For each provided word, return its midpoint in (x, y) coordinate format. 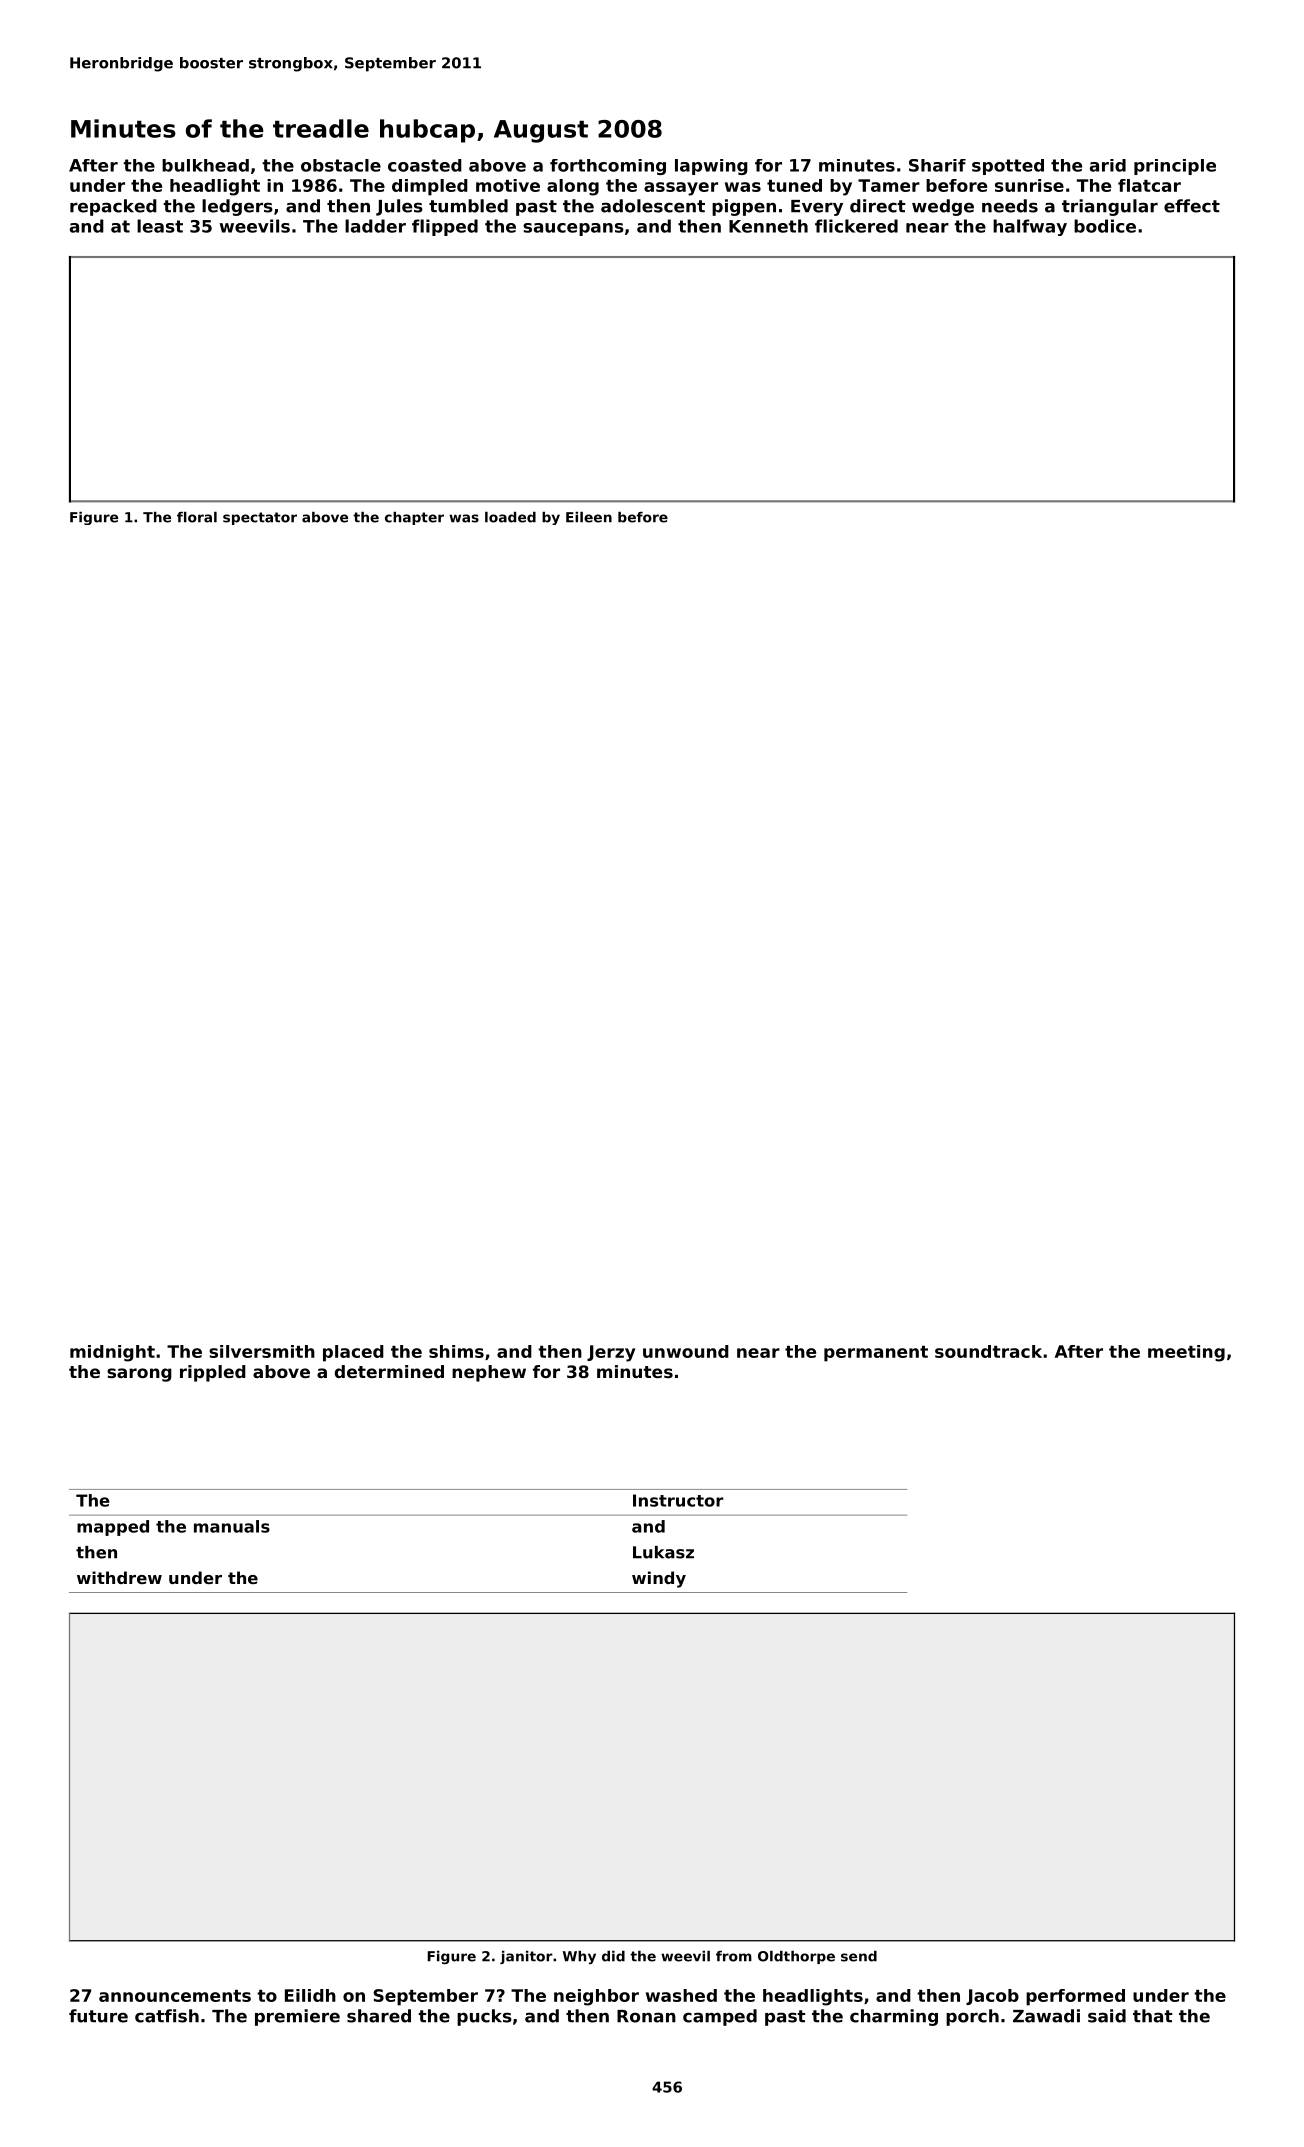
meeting (1186, 1353)
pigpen (744, 207)
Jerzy (611, 1353)
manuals (232, 1526)
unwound (686, 1351)
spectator (260, 518)
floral (197, 517)
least (160, 226)
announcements (175, 1996)
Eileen (589, 517)
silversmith (262, 1351)
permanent (876, 1354)
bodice (1105, 226)
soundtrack (988, 1351)
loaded (510, 517)
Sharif (937, 165)
